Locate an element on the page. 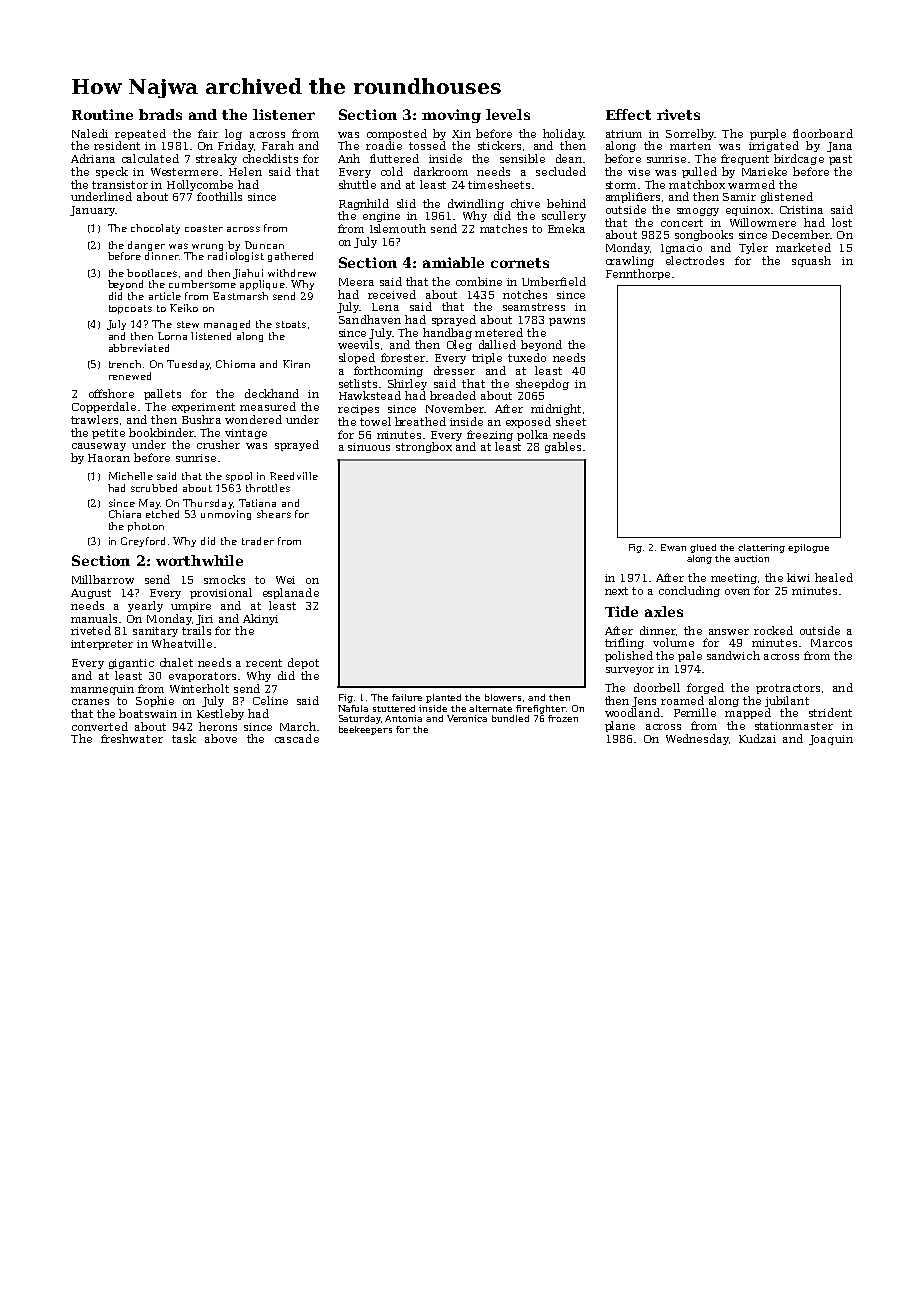  listener is located at coordinates (284, 114).
